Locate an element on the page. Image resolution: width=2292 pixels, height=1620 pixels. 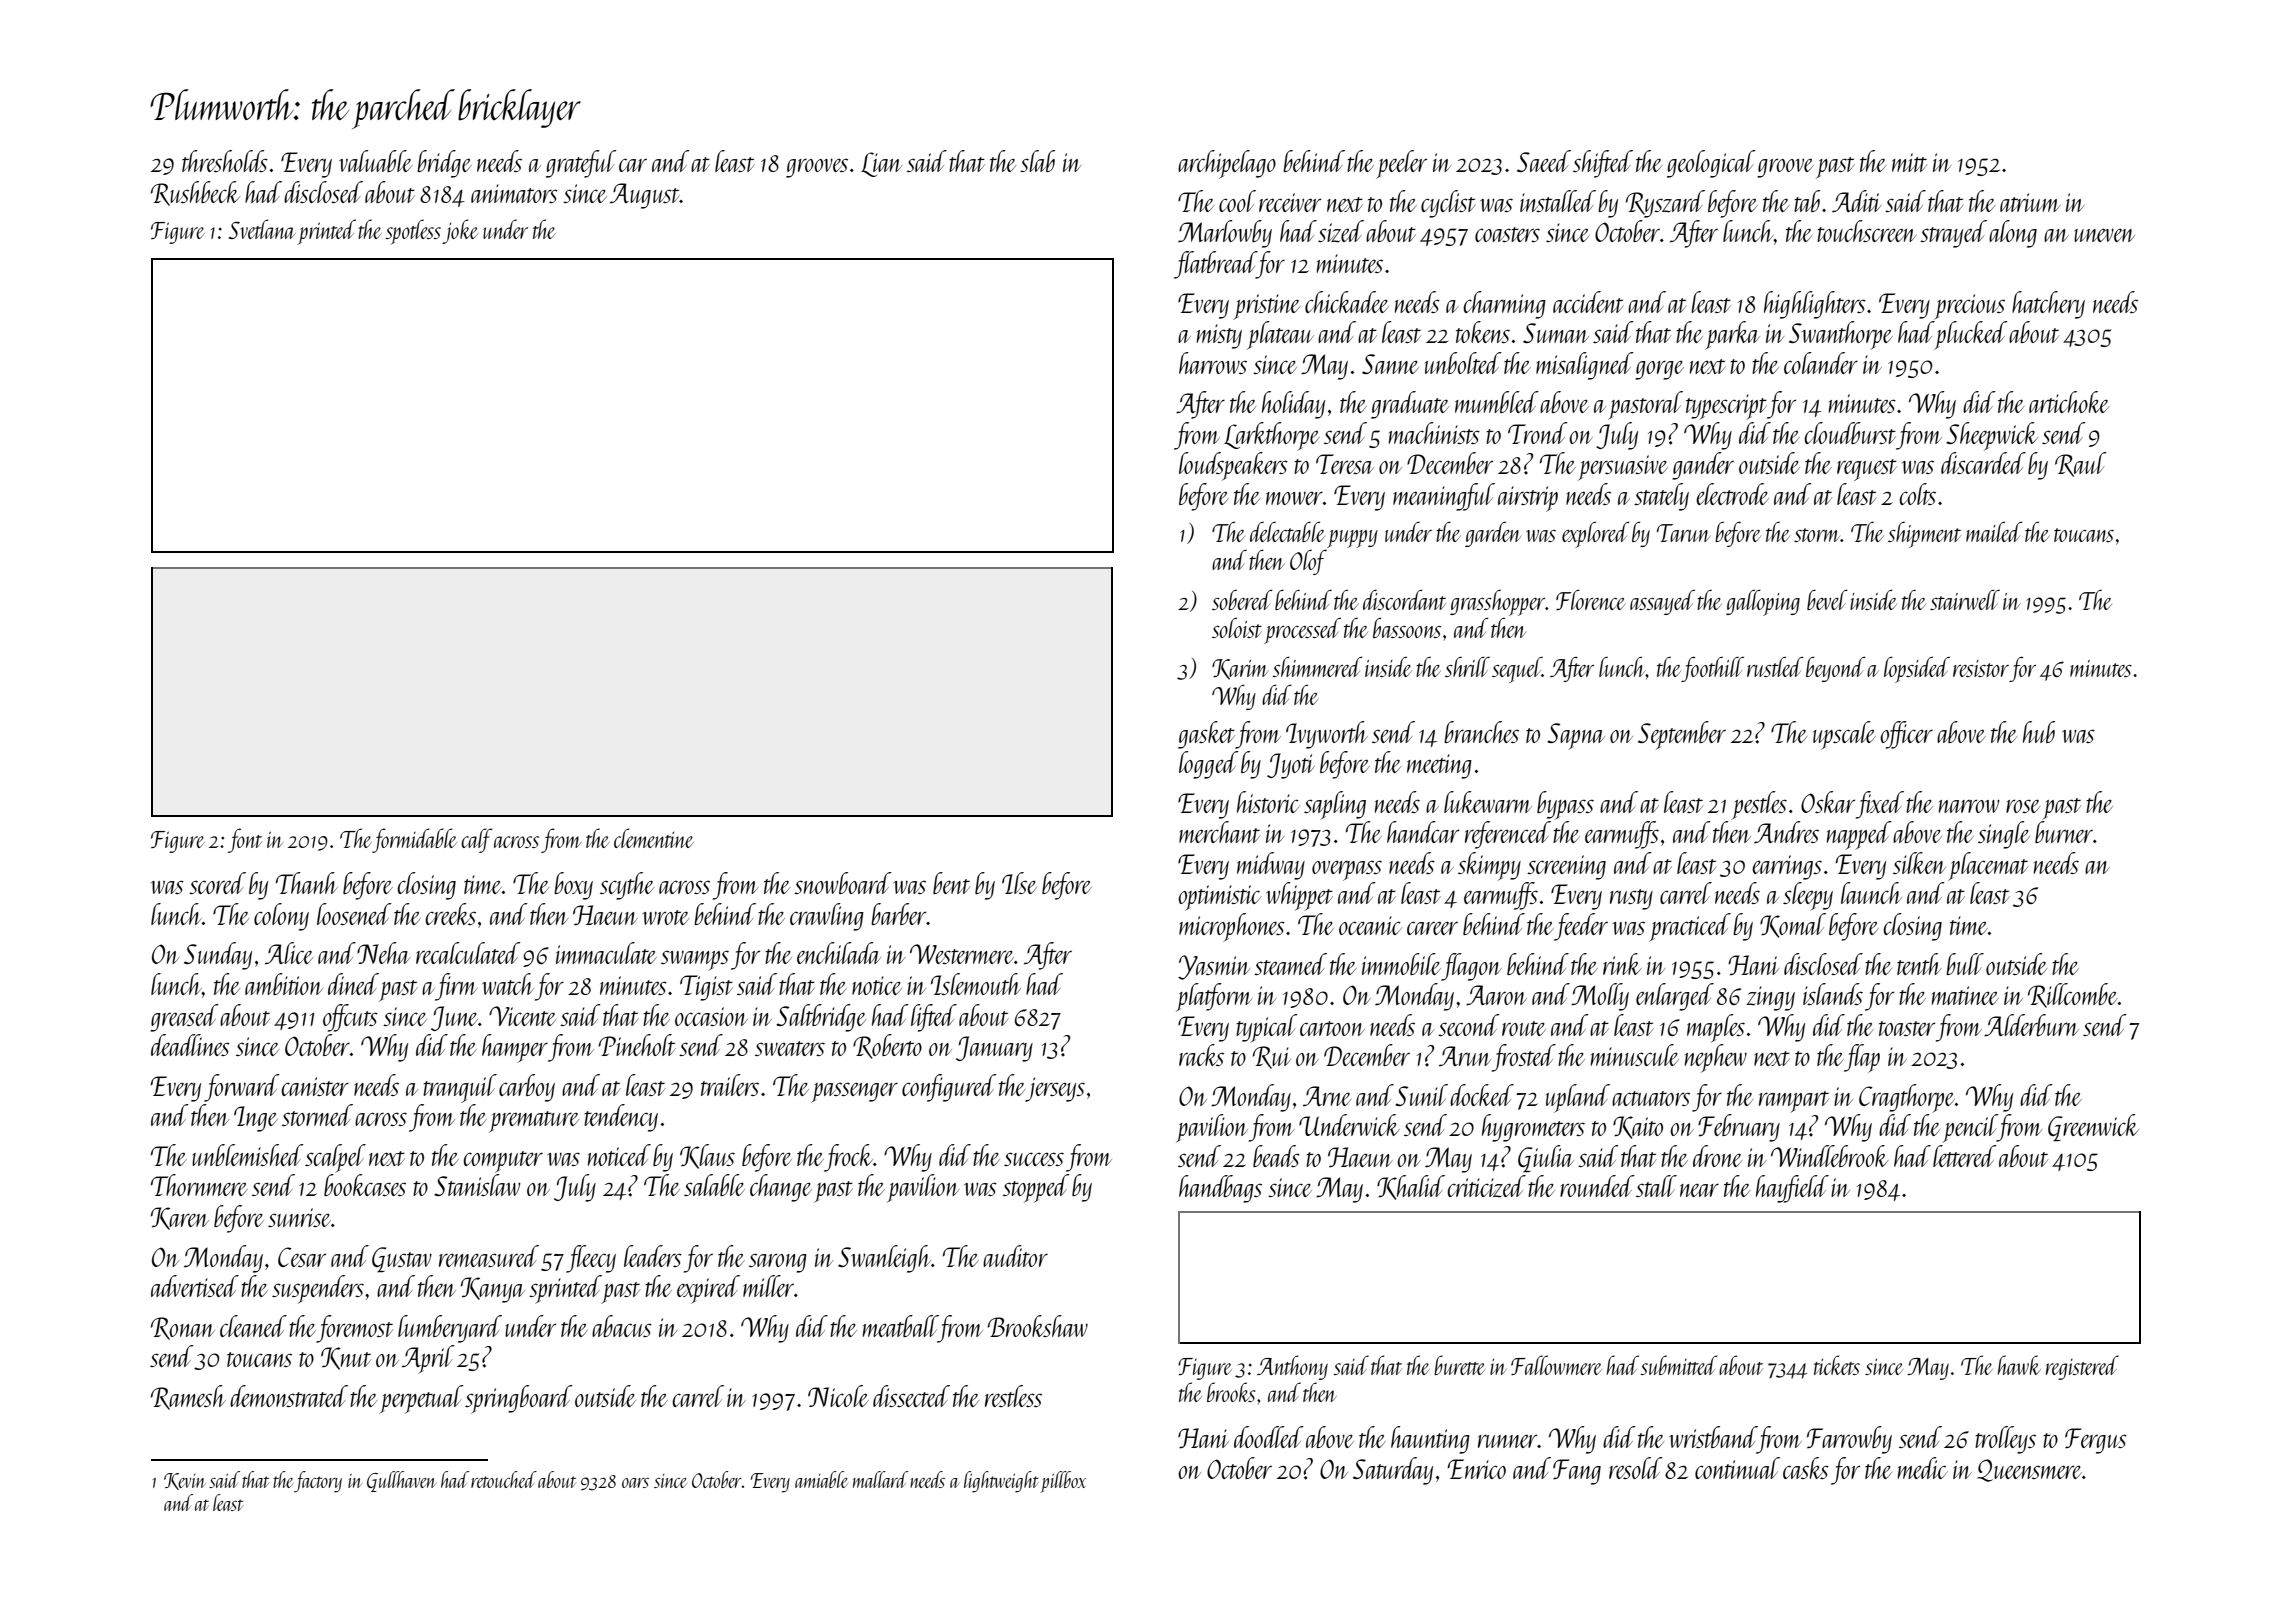
thresholds is located at coordinates (225, 161).
